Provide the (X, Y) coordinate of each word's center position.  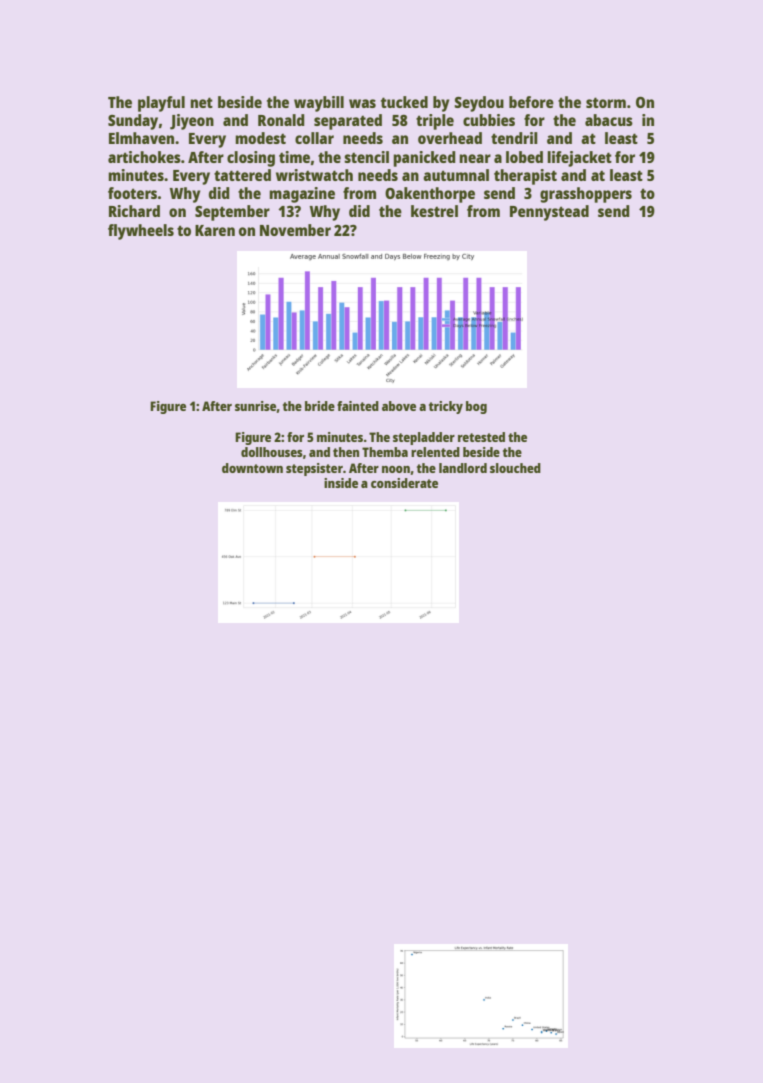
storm (606, 102)
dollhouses (272, 452)
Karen (215, 230)
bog (476, 407)
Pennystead (549, 213)
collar (314, 138)
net (201, 102)
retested (481, 437)
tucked (404, 102)
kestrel (434, 211)
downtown (252, 468)
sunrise (255, 406)
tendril (514, 138)
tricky (446, 407)
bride (320, 406)
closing (251, 159)
